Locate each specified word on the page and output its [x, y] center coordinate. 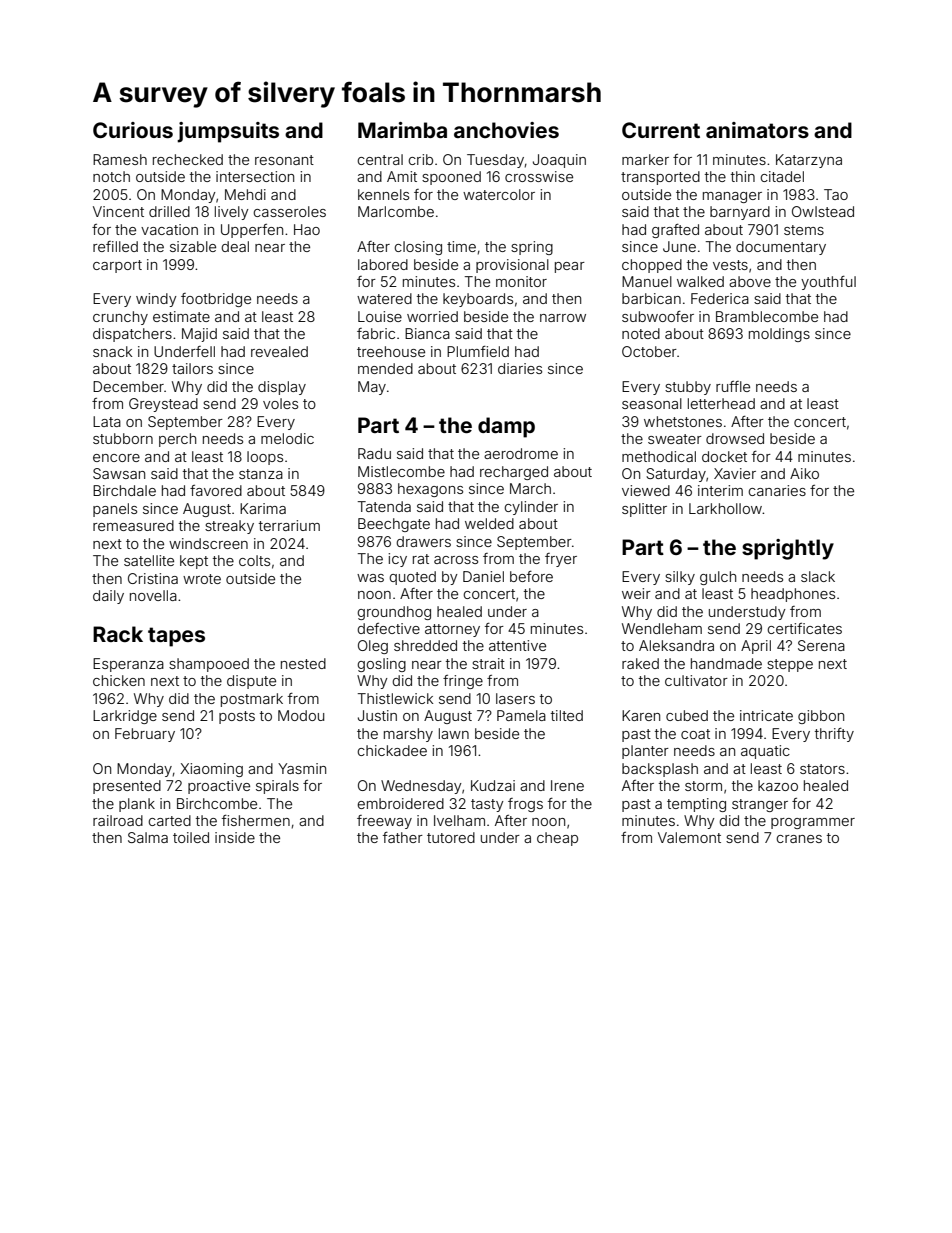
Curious [133, 130]
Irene [567, 785]
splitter [644, 510]
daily [108, 597]
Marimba [402, 130]
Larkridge [125, 717]
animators [757, 130]
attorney [452, 630]
